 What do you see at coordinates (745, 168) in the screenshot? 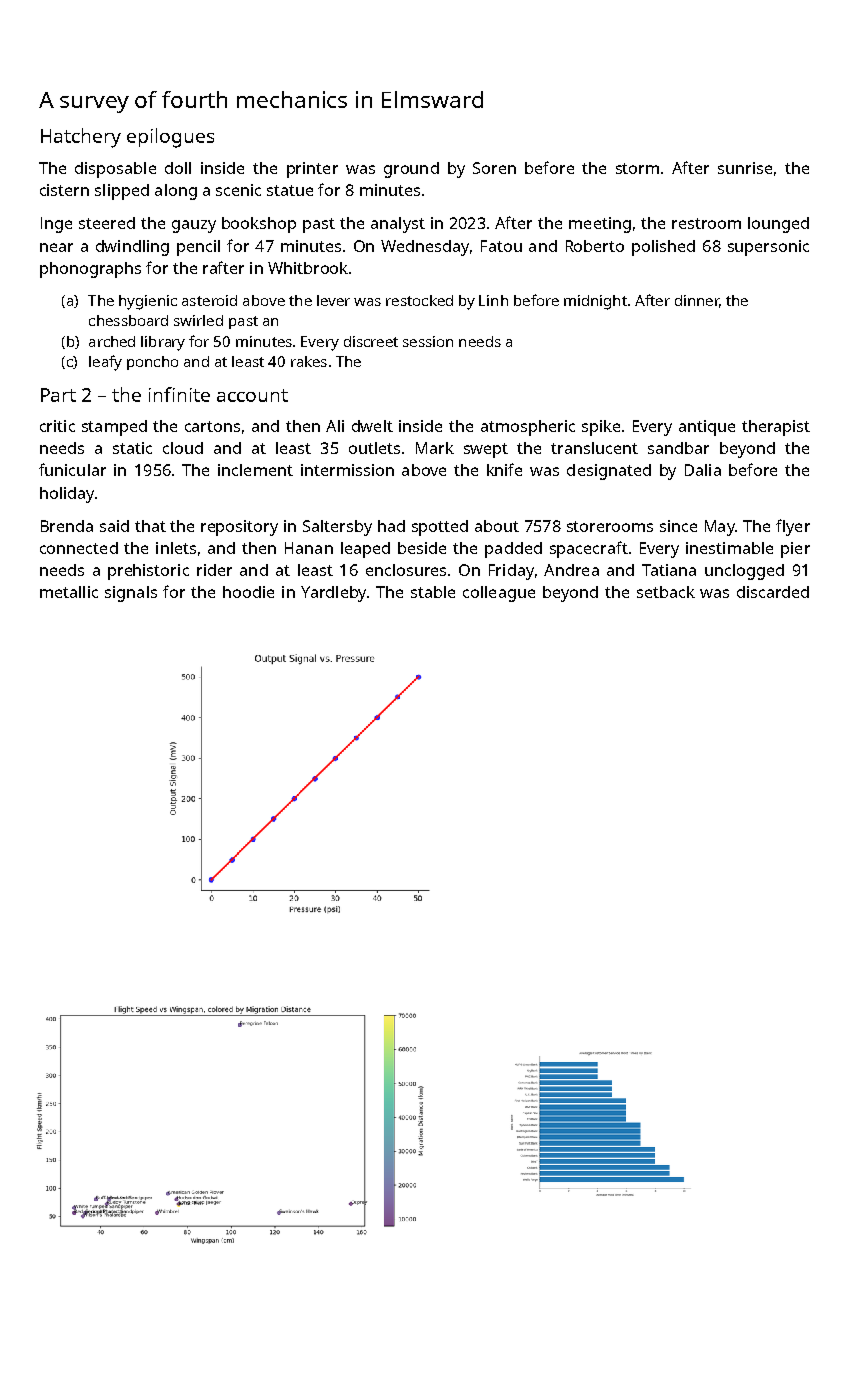
I see `sunrise` at bounding box center [745, 168].
